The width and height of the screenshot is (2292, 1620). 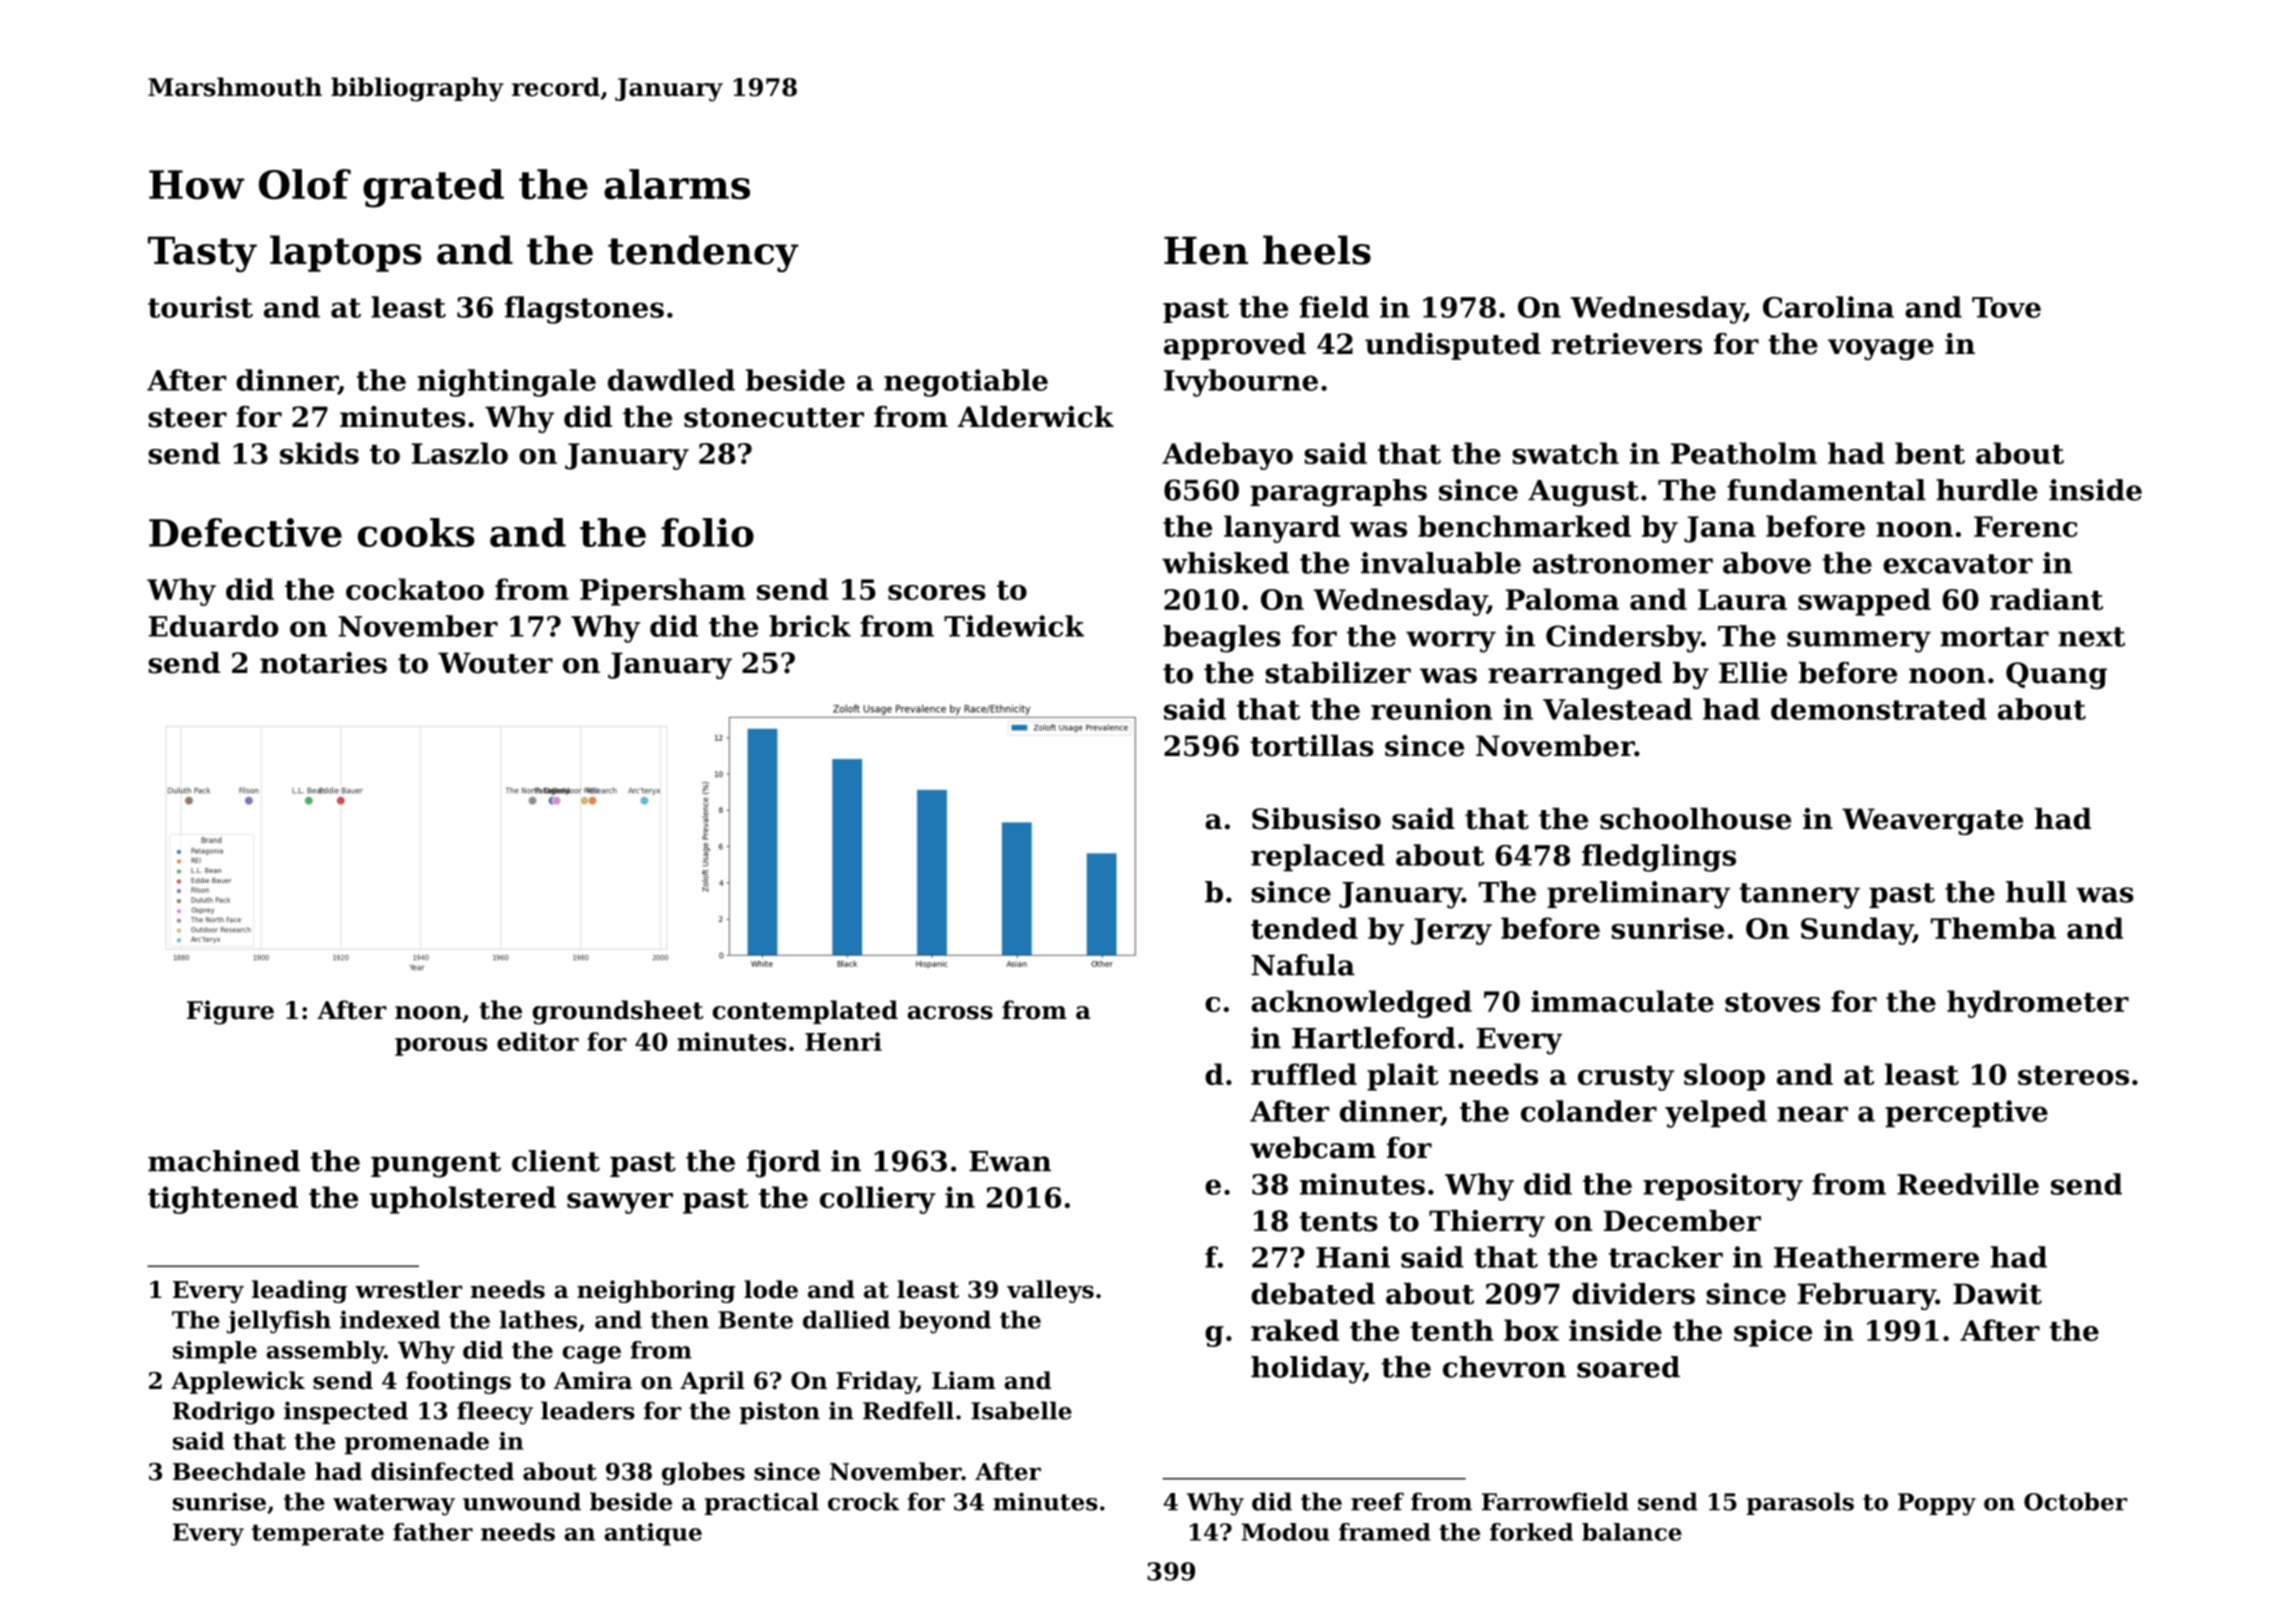 What do you see at coordinates (1828, 307) in the screenshot?
I see `Carolina` at bounding box center [1828, 307].
